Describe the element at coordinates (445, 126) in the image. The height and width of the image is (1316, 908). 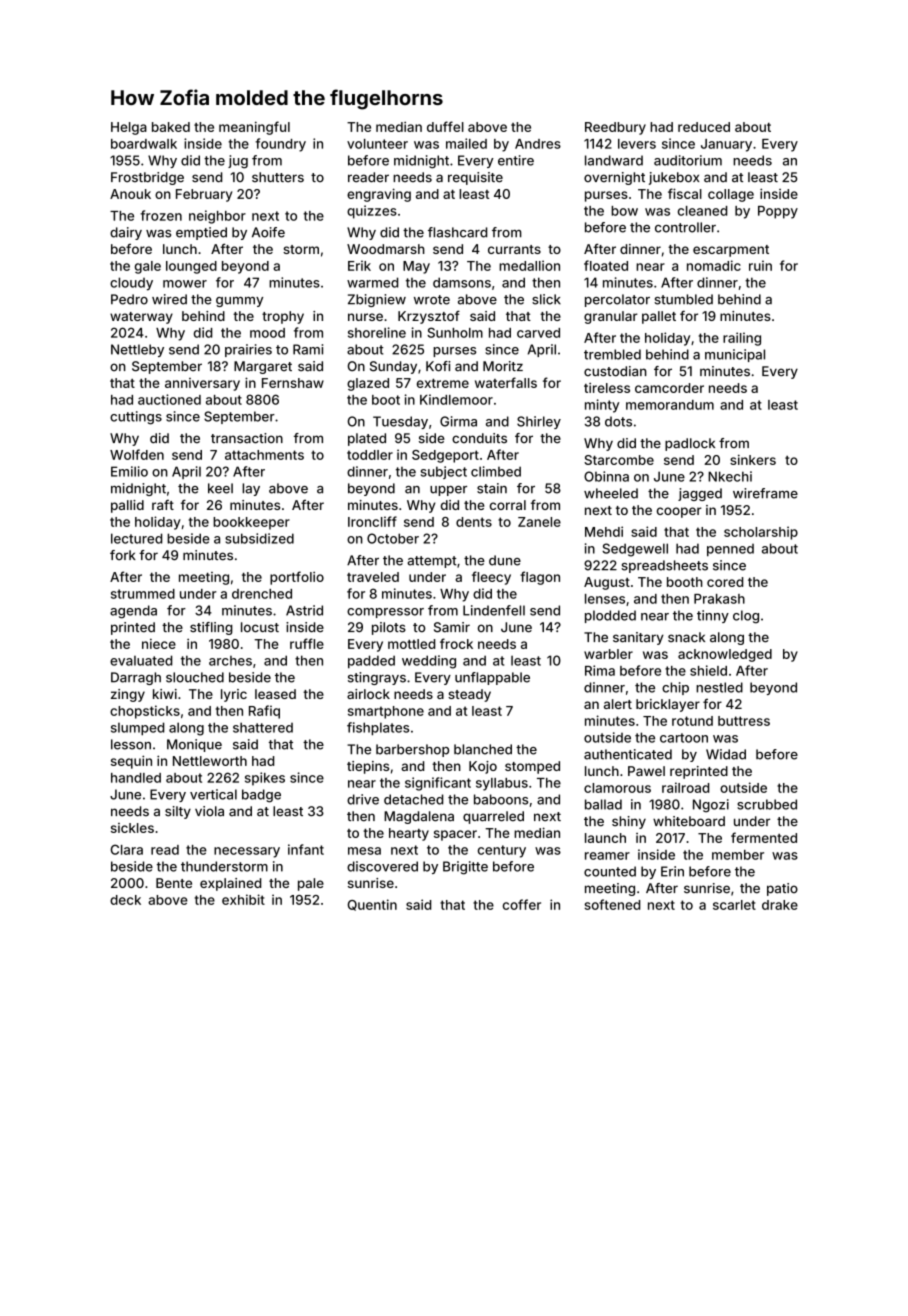
I see `duffel` at that location.
